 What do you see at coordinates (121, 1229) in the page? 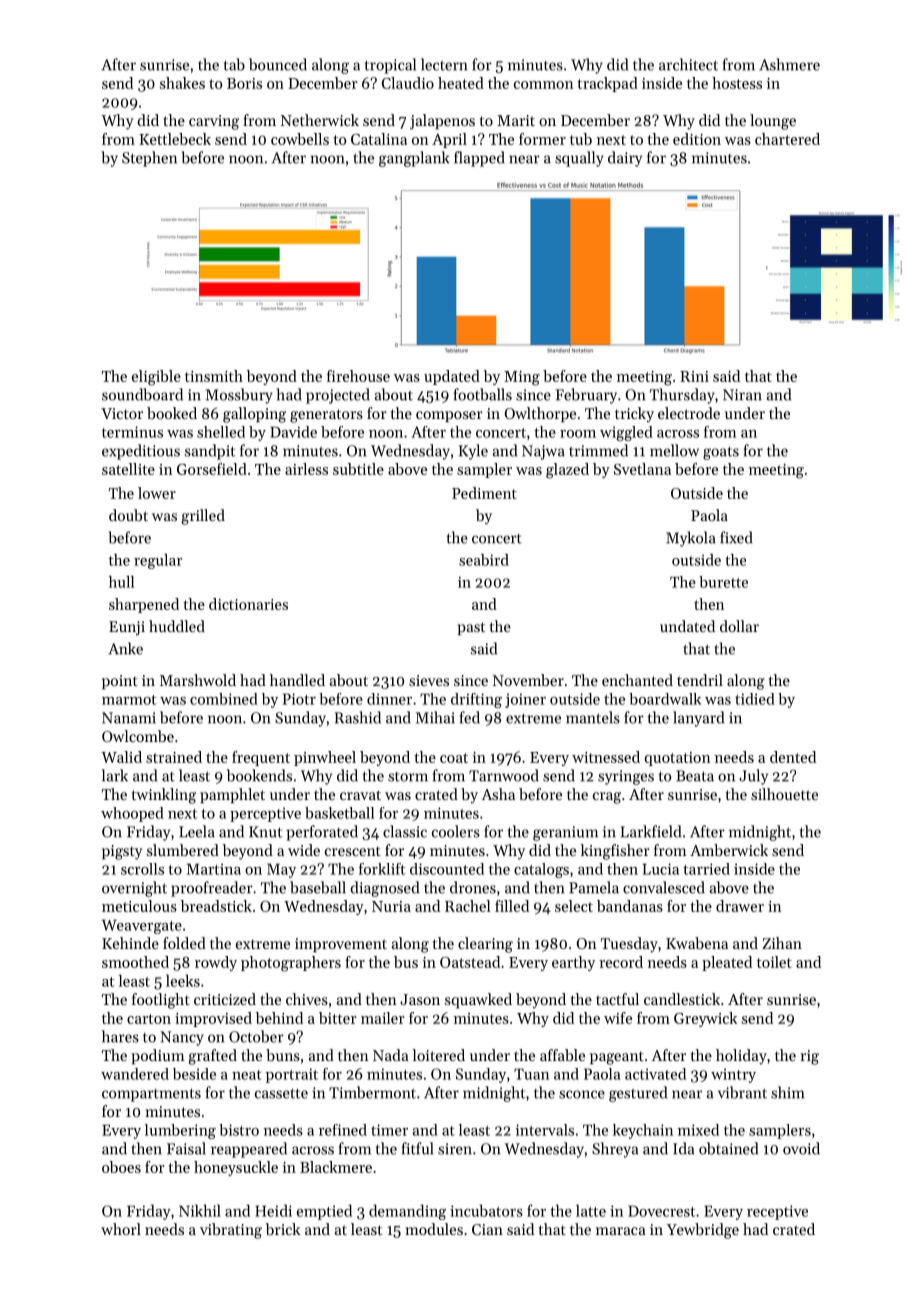
I see `whorl` at bounding box center [121, 1229].
